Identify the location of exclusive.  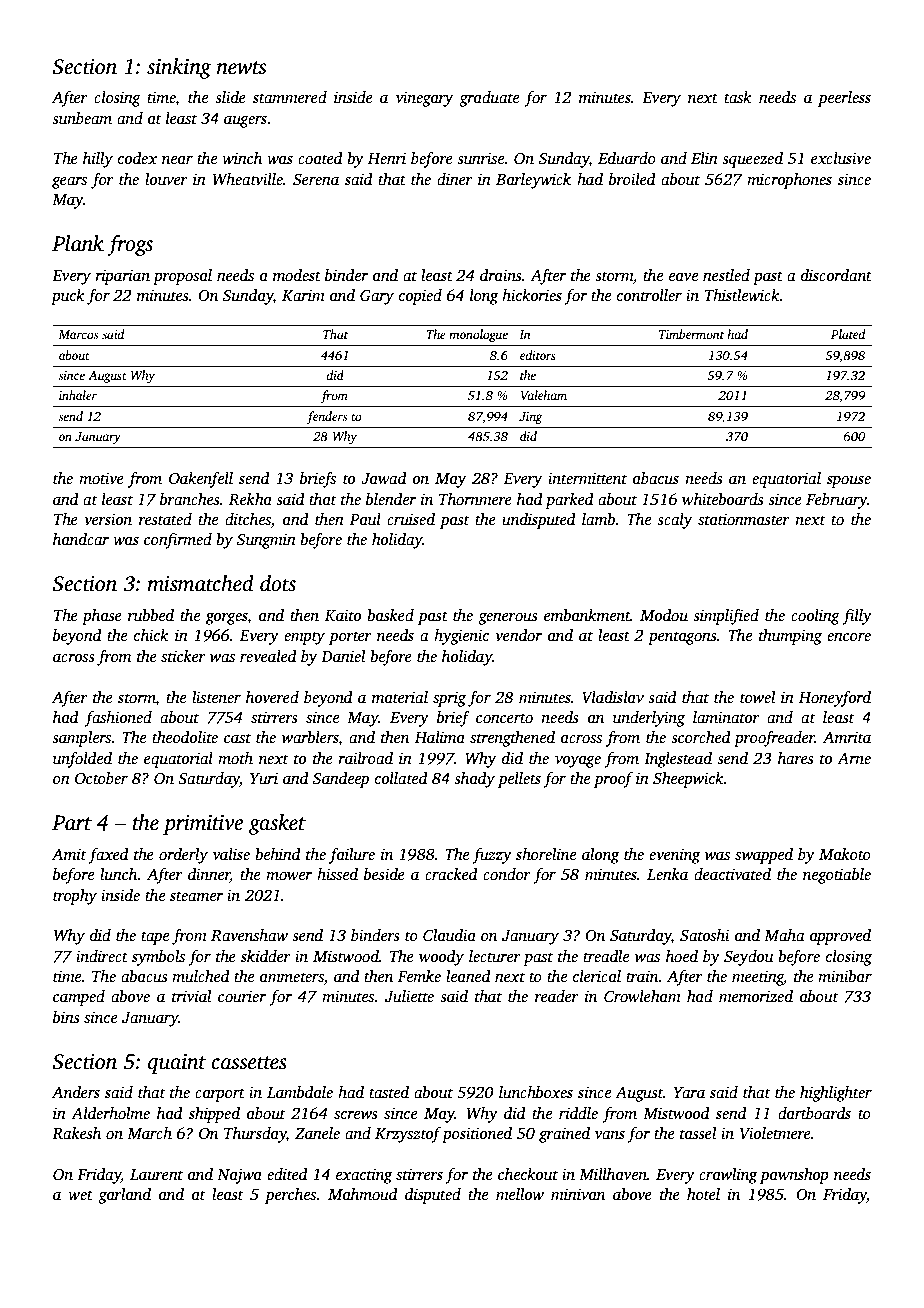
(841, 158).
